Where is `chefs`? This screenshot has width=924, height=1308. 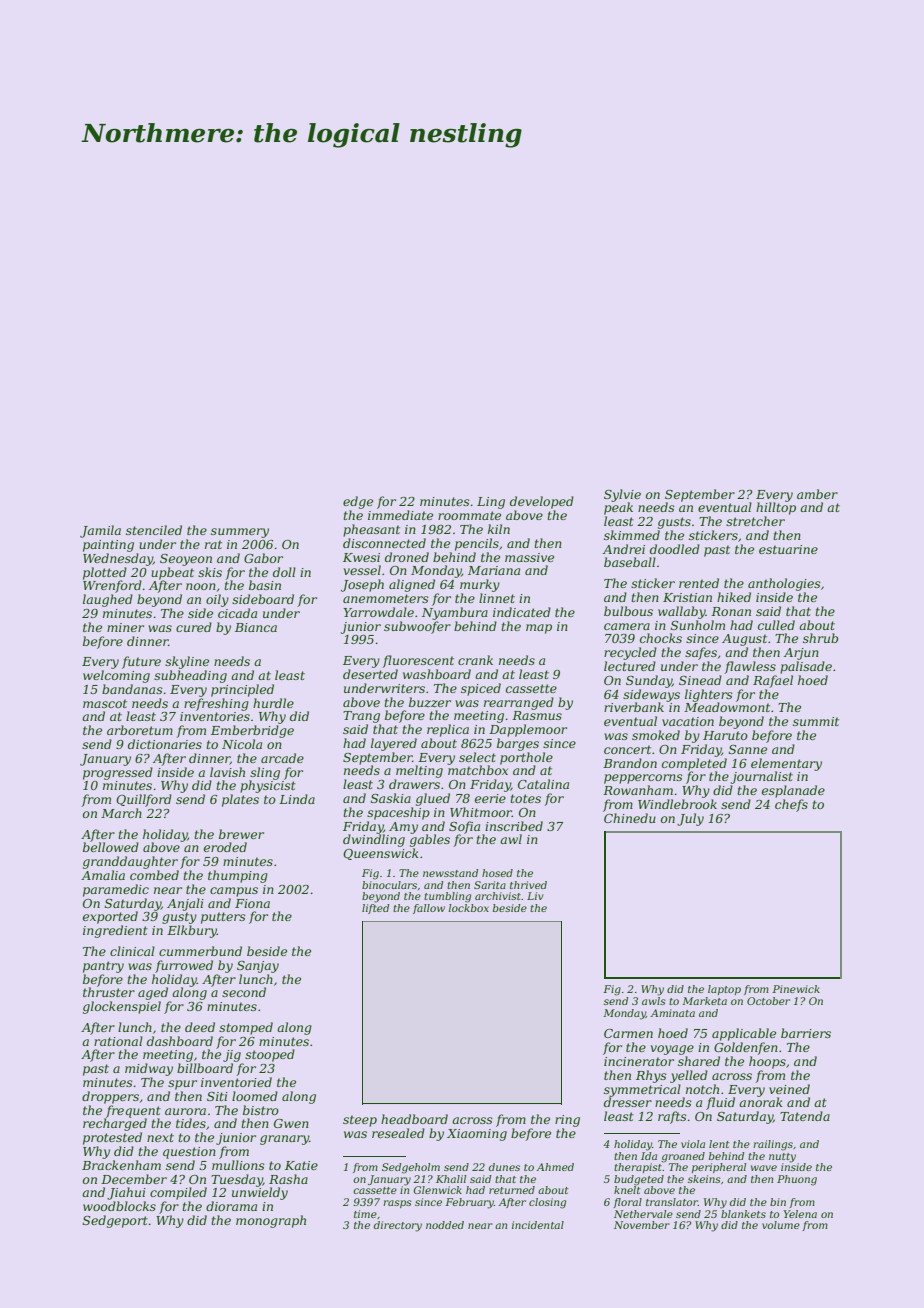 chefs is located at coordinates (791, 805).
